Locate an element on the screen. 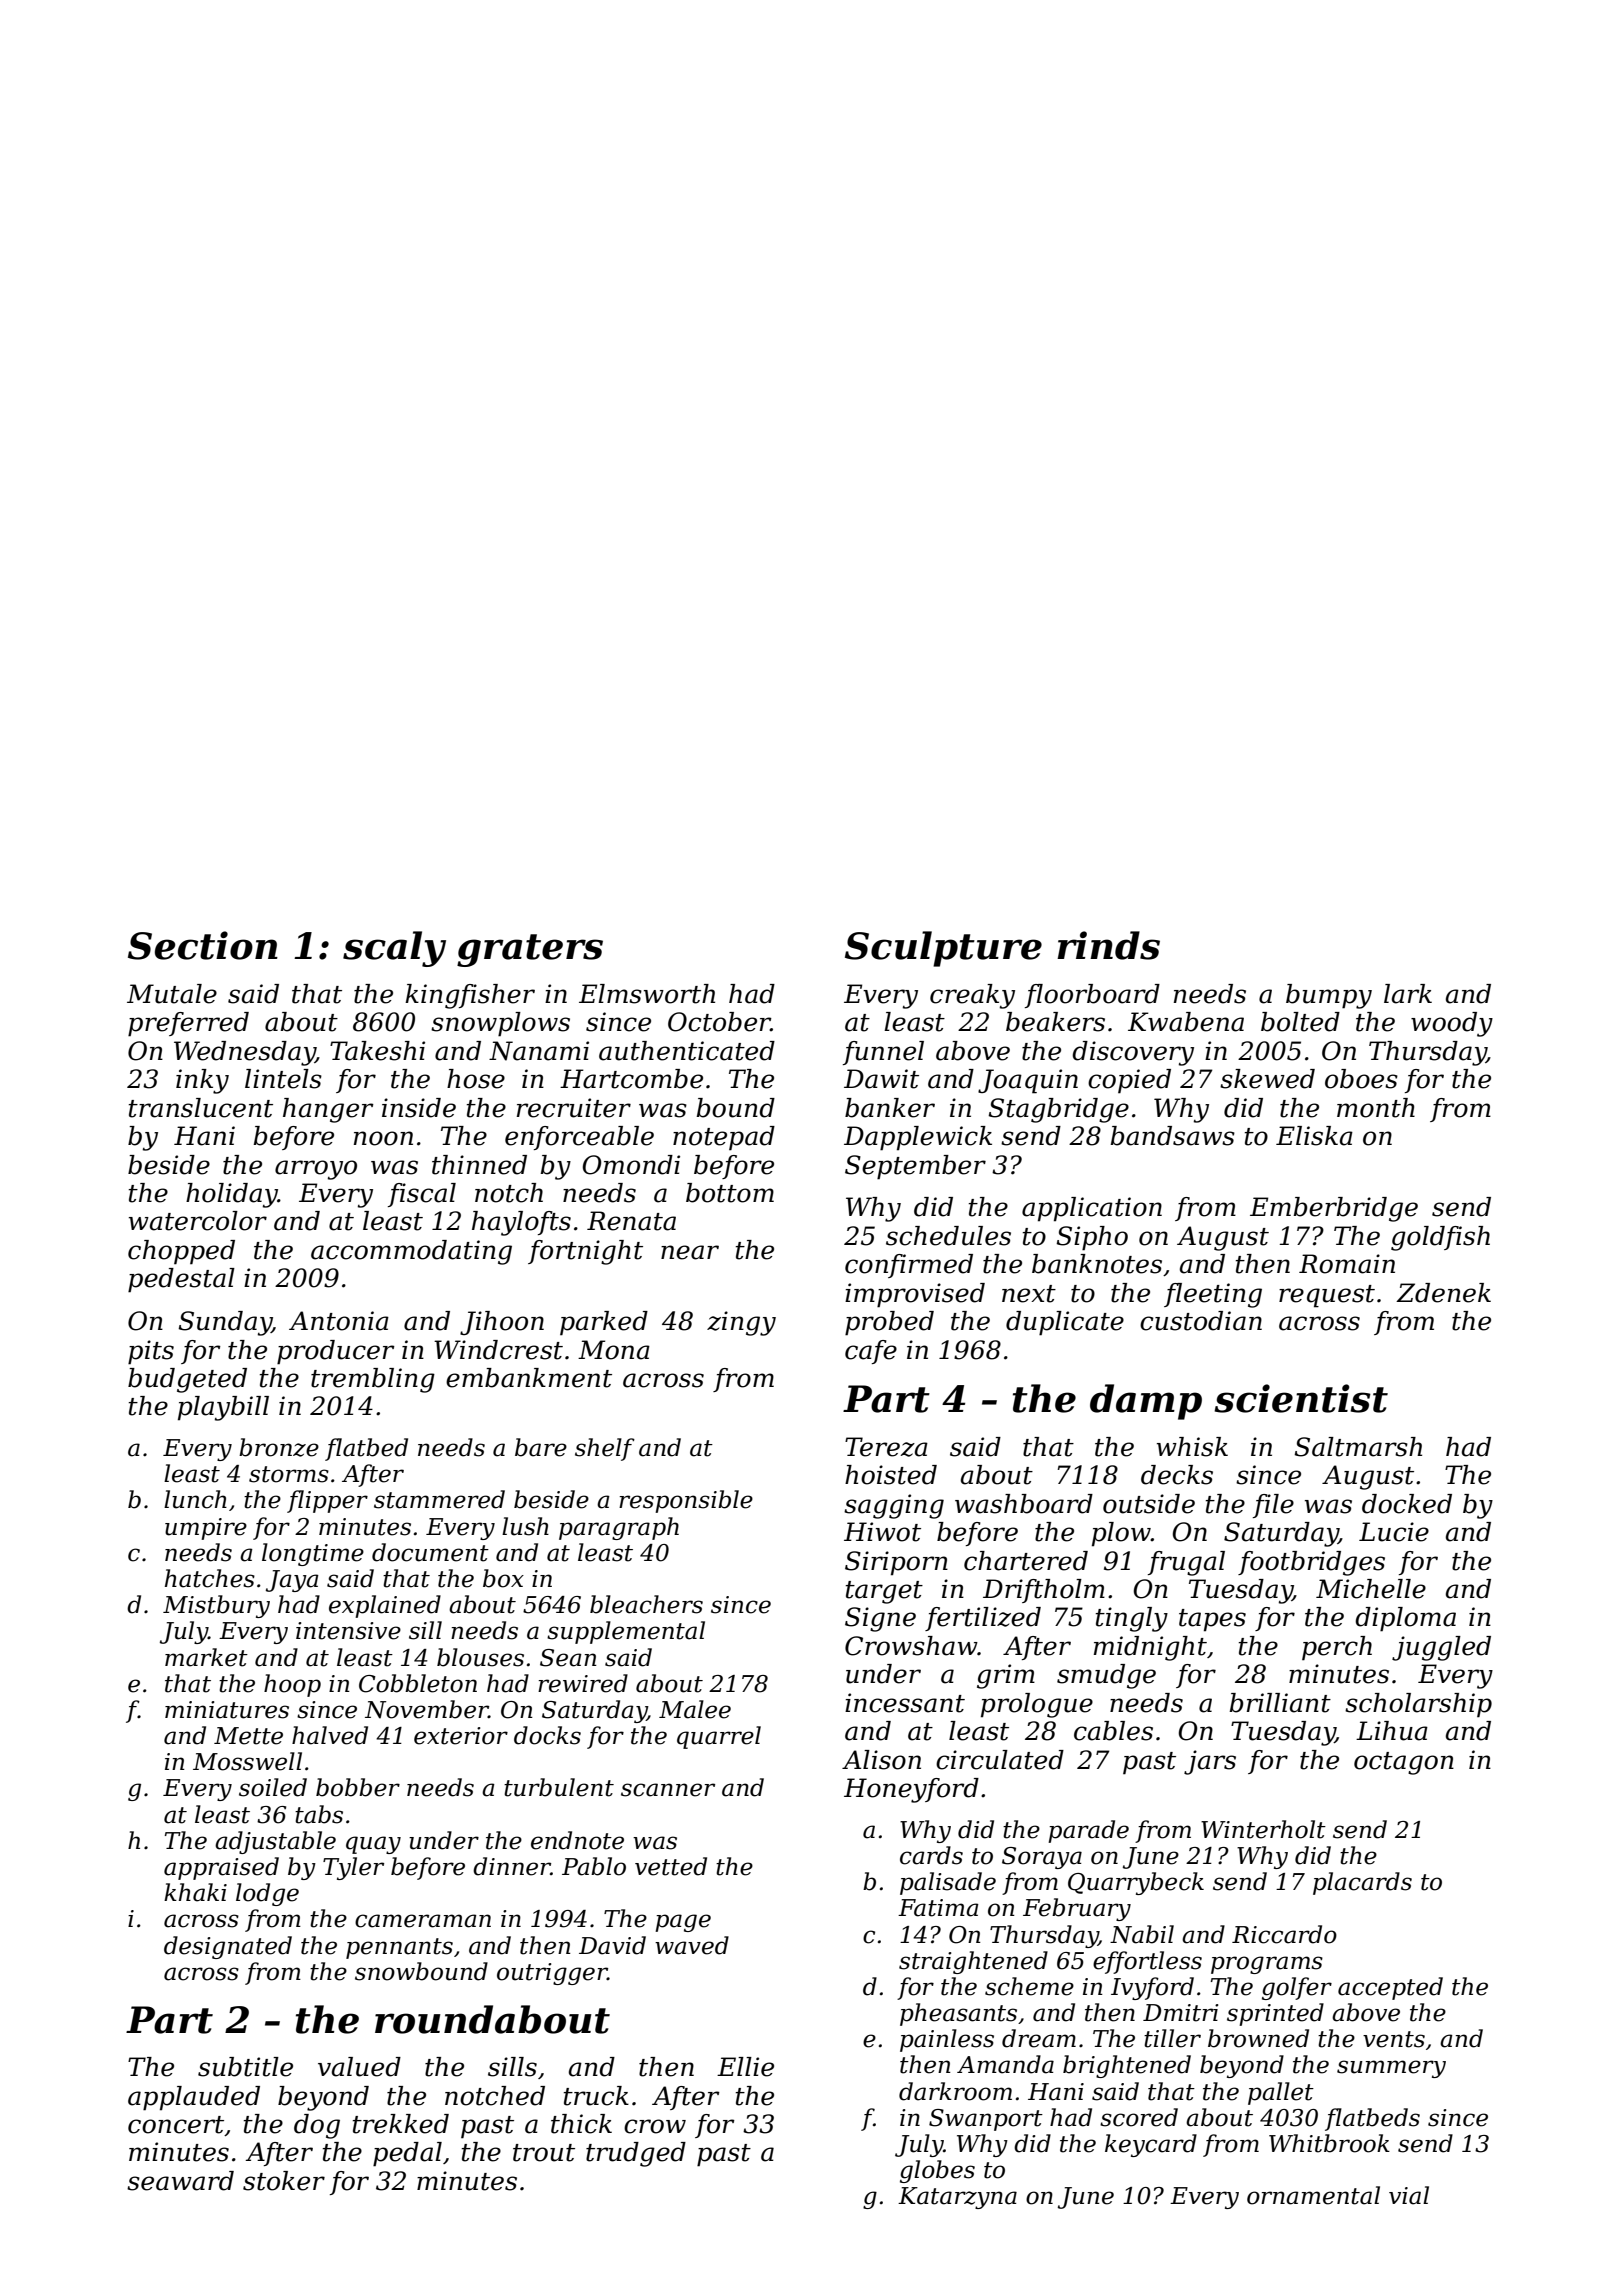 The width and height of the screenshot is (1620, 2292). Elmsworth is located at coordinates (647, 994).
